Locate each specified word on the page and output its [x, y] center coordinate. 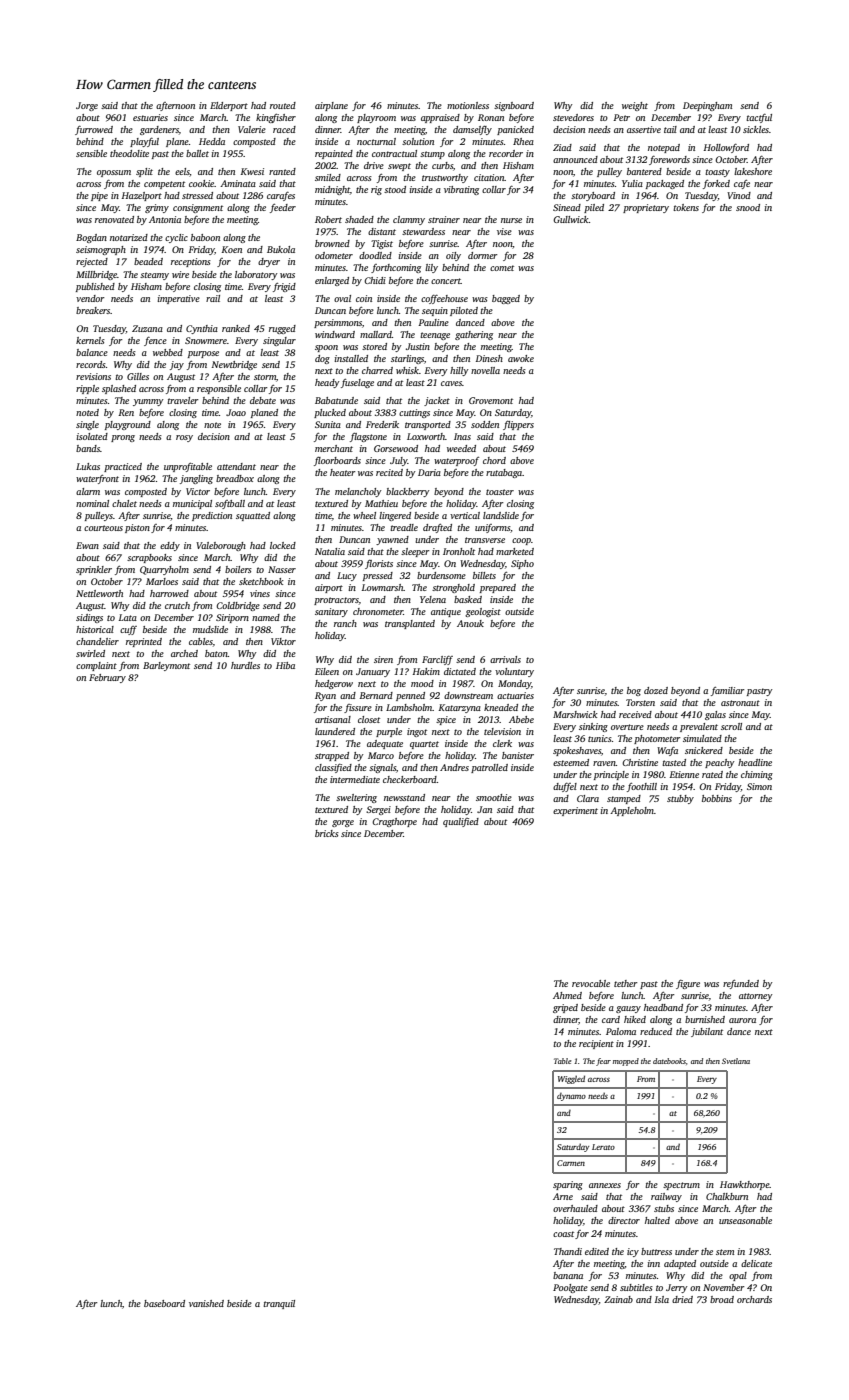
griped [565, 1008]
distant [382, 231]
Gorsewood [396, 448]
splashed [119, 389]
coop [521, 541]
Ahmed [567, 995]
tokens [686, 207]
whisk [407, 370]
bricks [327, 833]
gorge [343, 823]
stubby [680, 799]
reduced [656, 1031]
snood [748, 207]
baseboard [164, 1303]
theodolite [129, 153]
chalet [124, 503]
